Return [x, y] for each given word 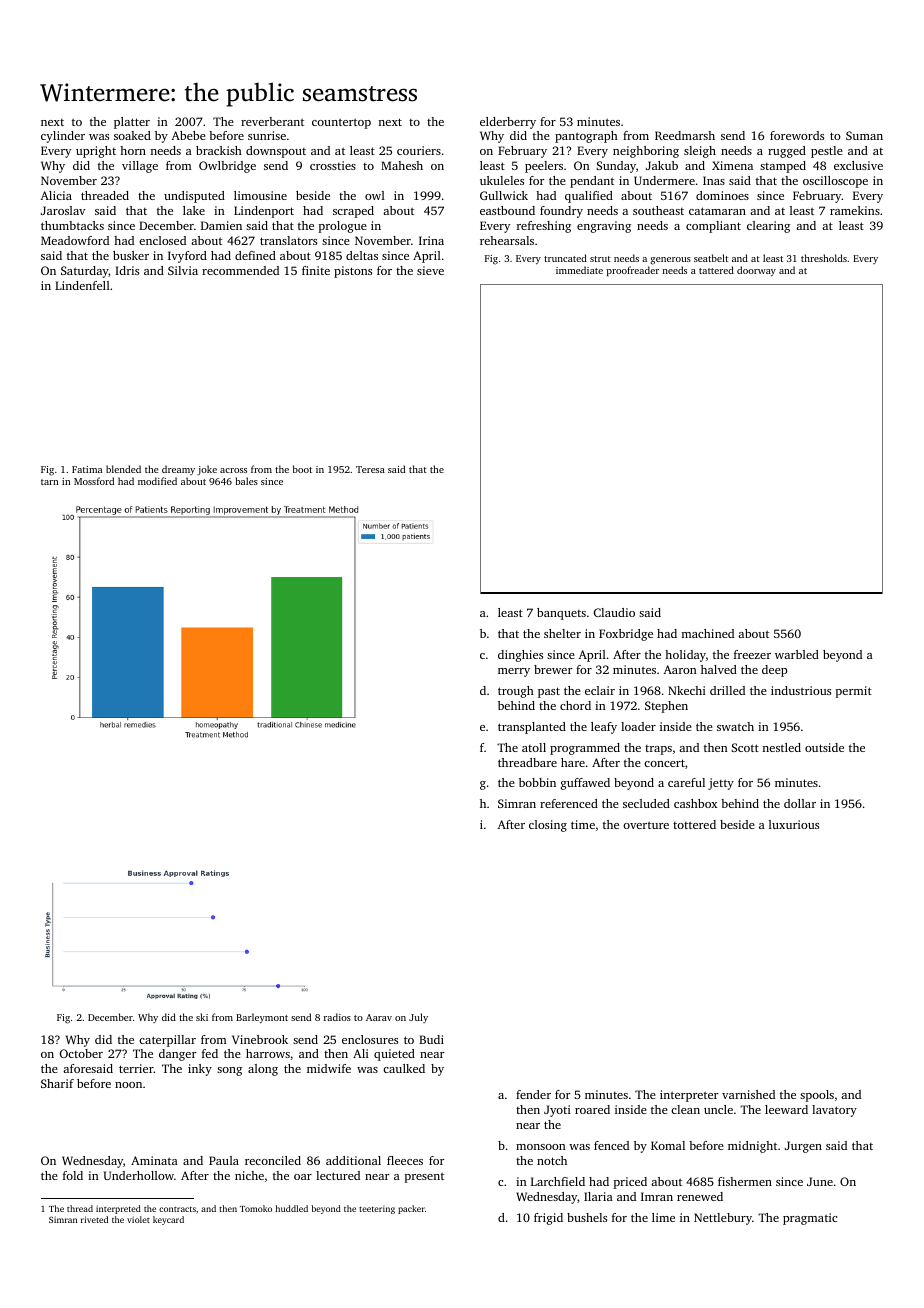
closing [548, 826]
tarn [49, 482]
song [229, 1071]
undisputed [194, 197]
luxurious [794, 824]
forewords [797, 135]
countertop [341, 123]
